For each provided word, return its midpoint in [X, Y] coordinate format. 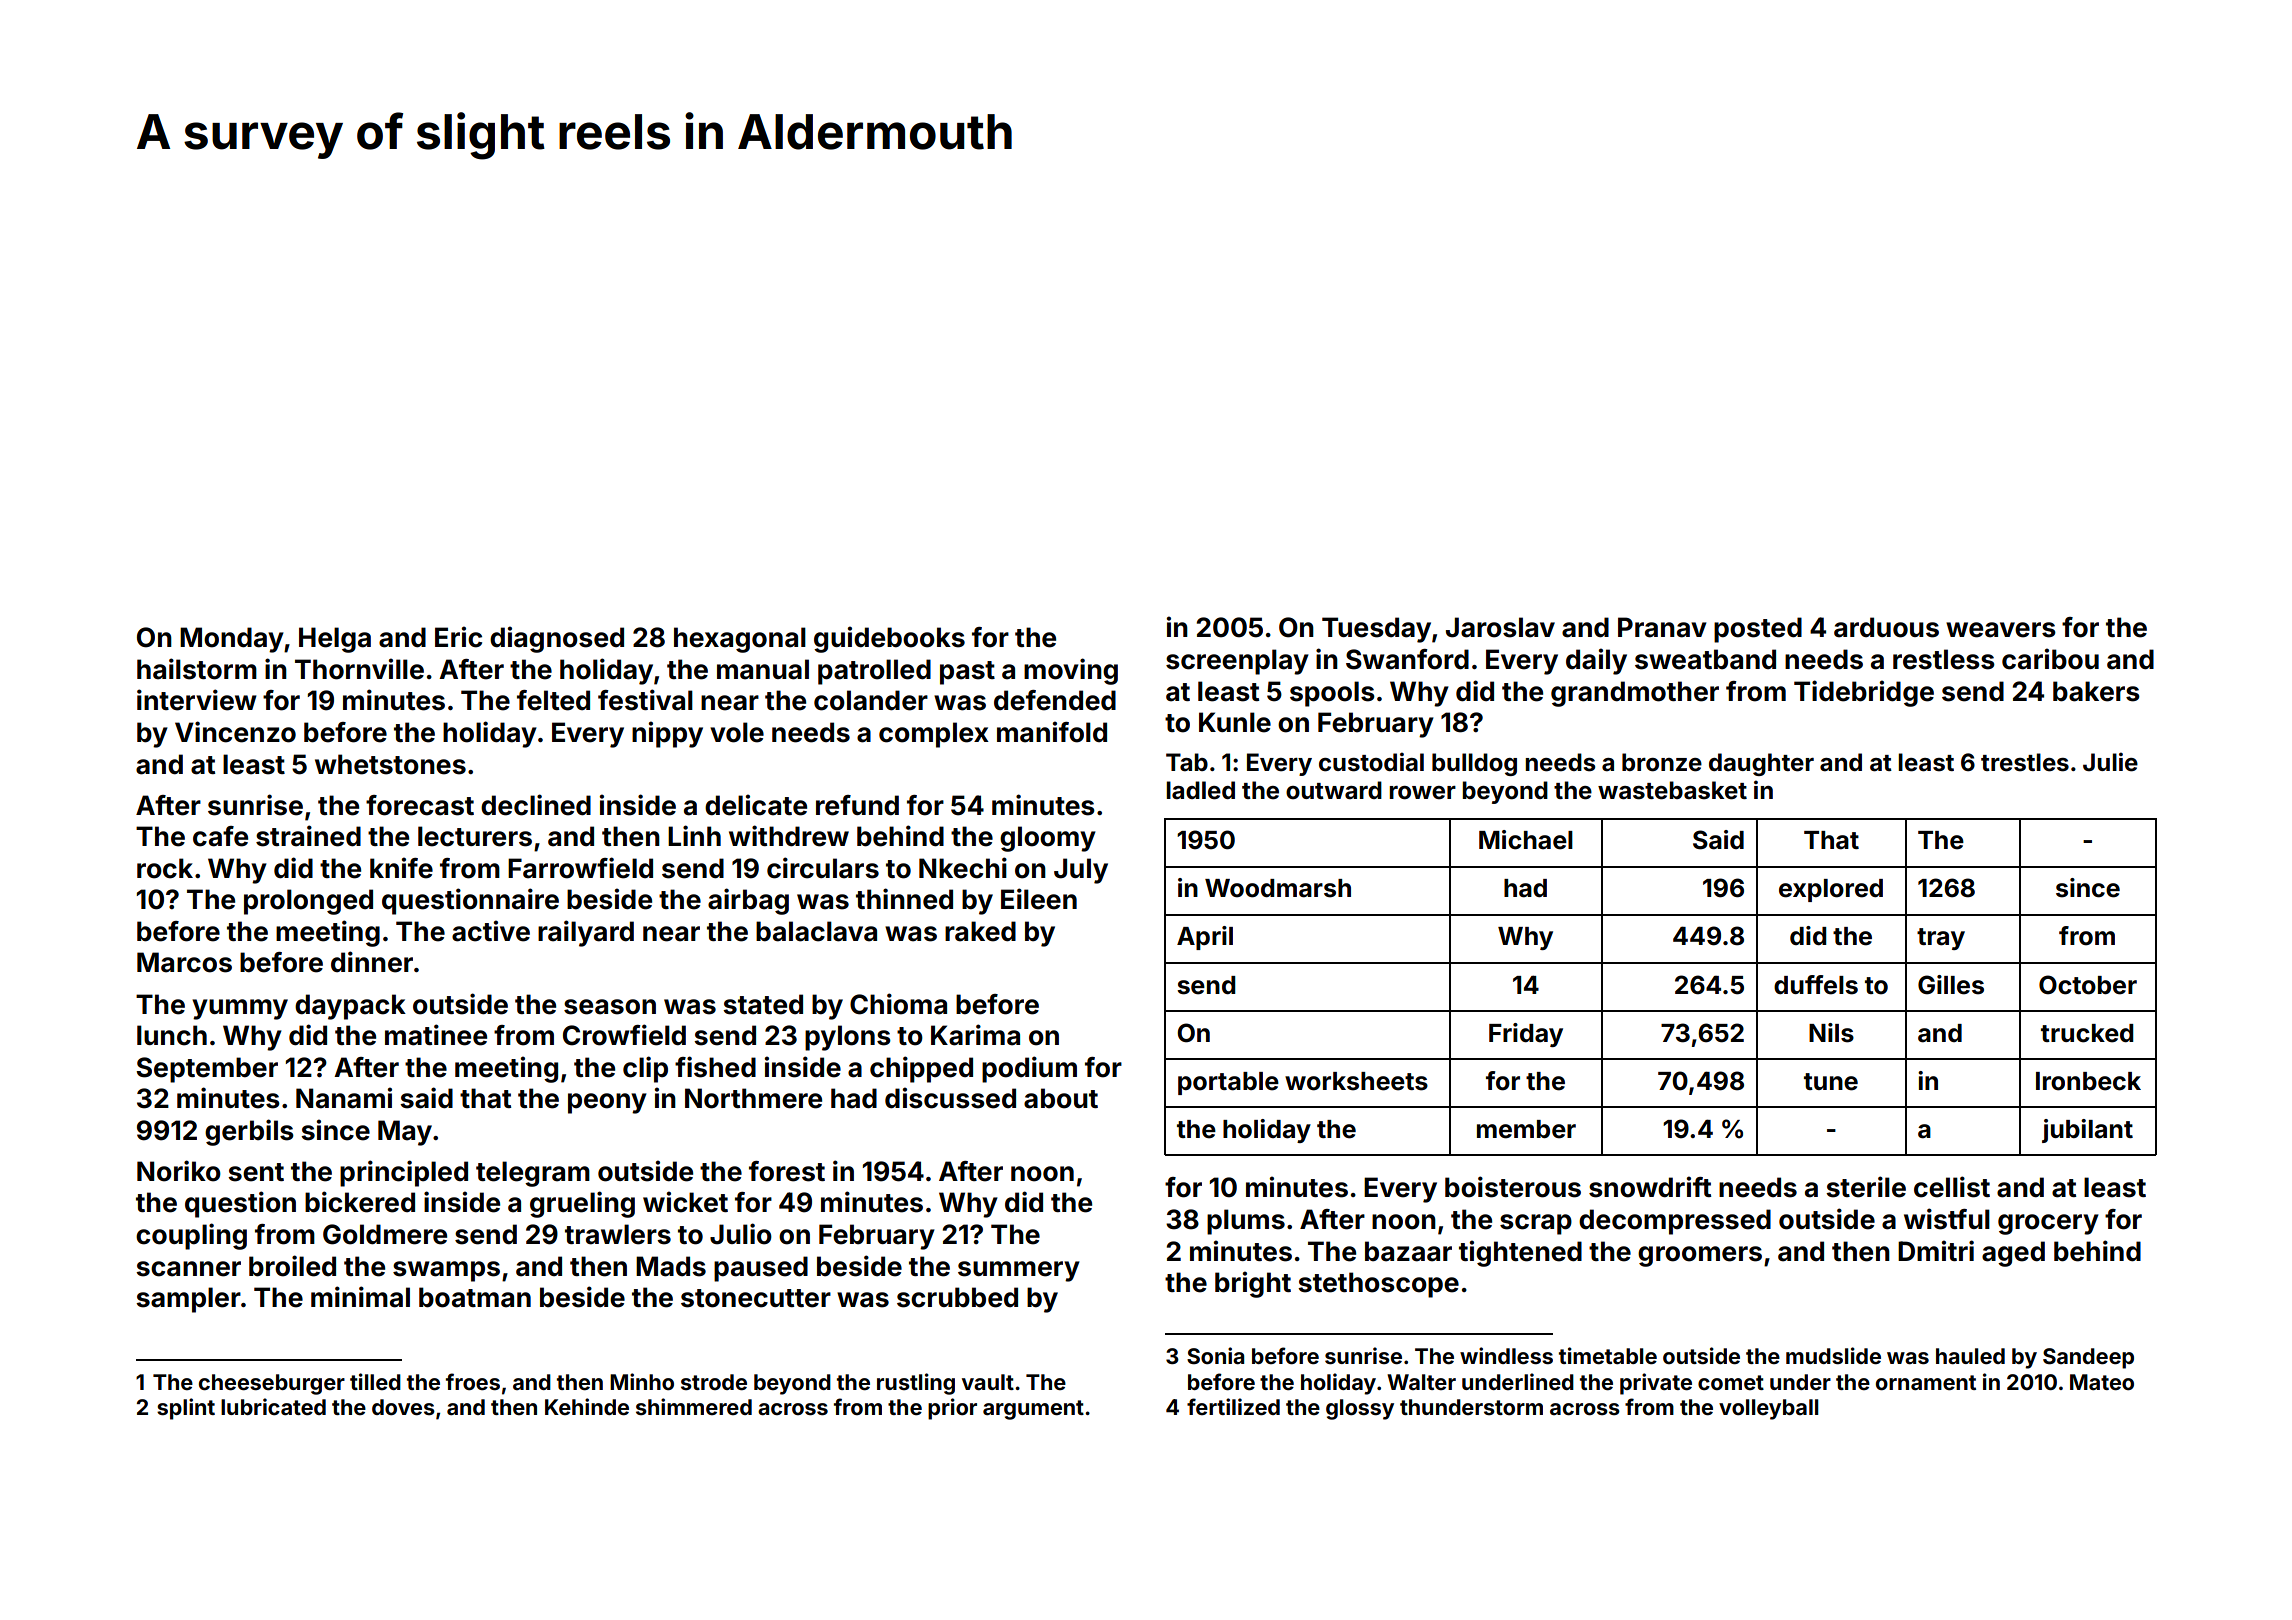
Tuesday [1376, 630]
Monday [232, 640]
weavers [2001, 630]
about [1061, 1098]
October [2088, 985]
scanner [188, 1269]
